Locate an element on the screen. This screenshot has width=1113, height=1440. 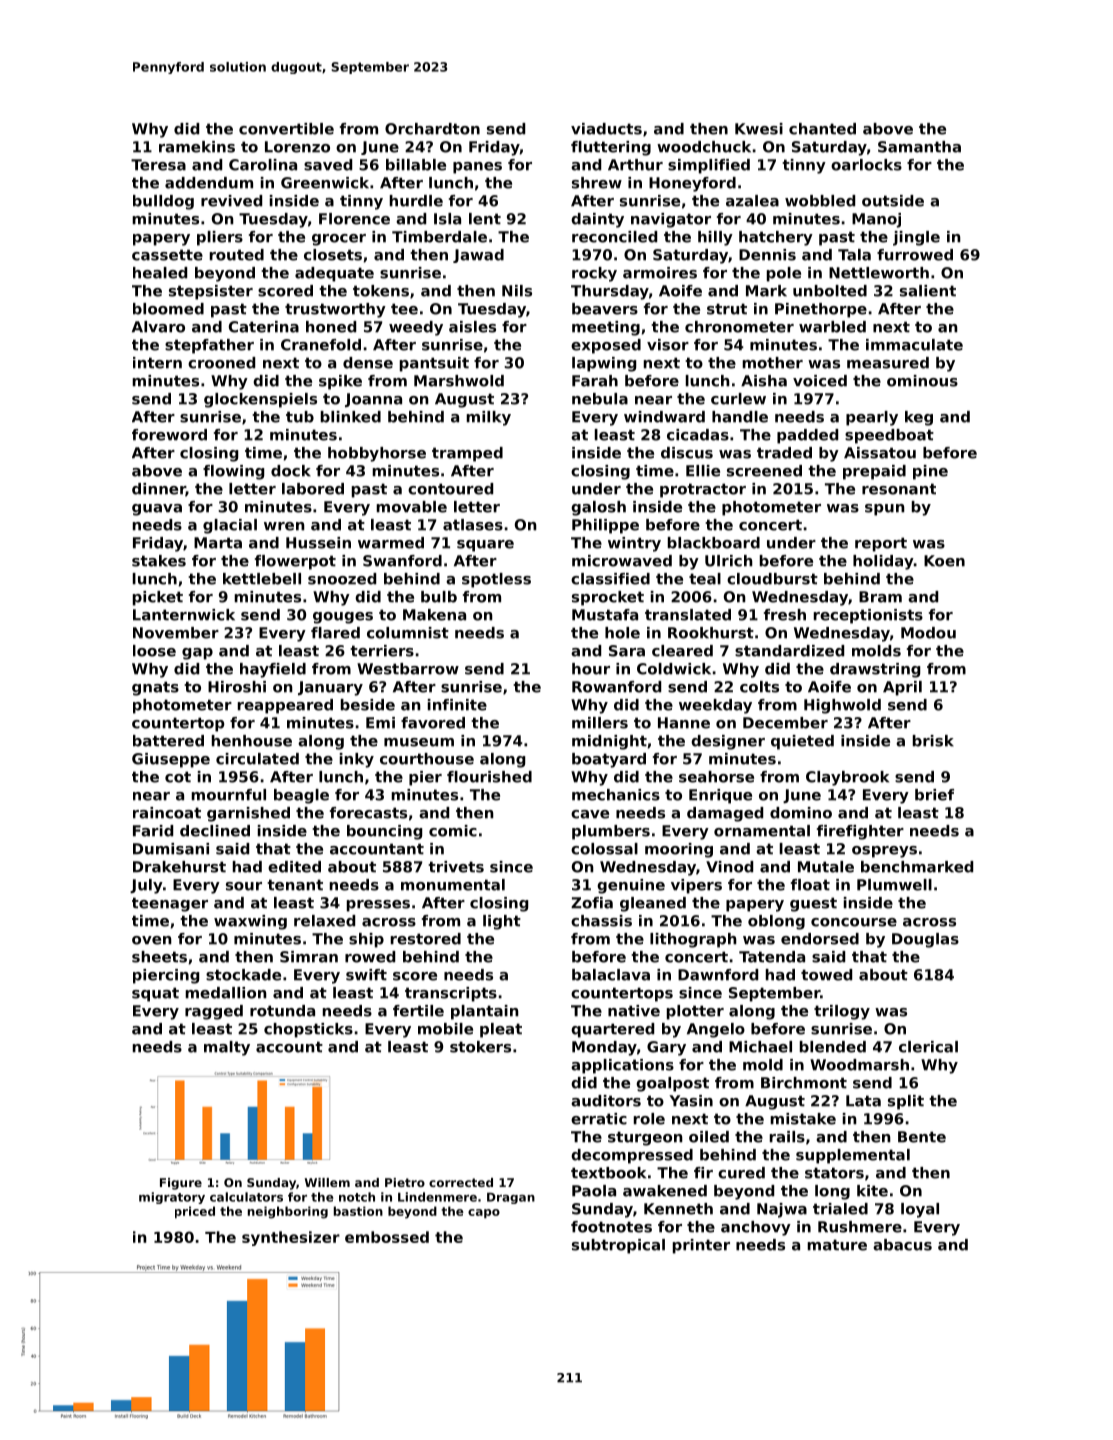
calculators is located at coordinates (246, 1197).
